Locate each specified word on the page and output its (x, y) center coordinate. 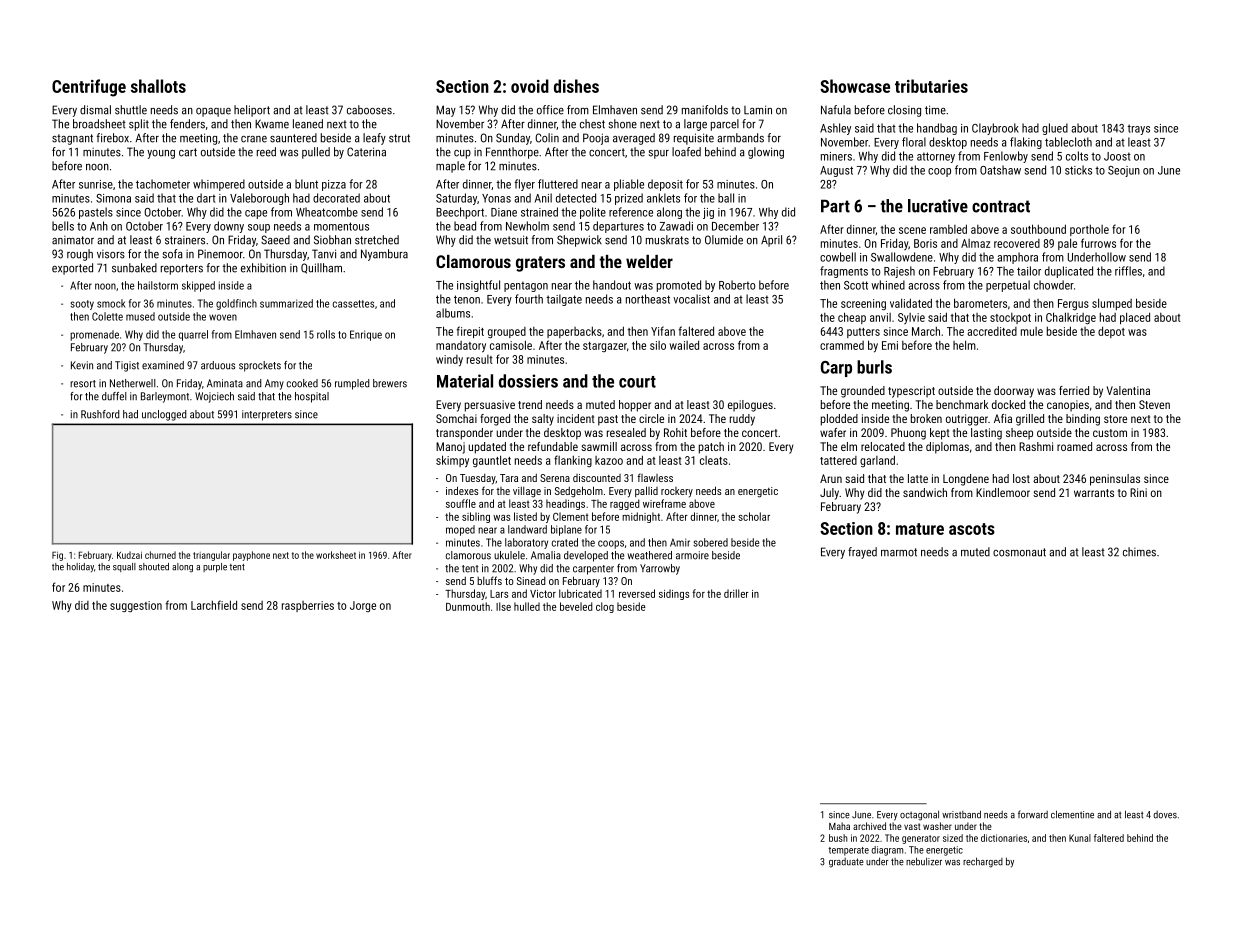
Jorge (363, 606)
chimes (1139, 552)
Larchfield (214, 605)
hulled (527, 606)
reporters (182, 269)
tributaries (931, 86)
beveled (576, 606)
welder (649, 261)
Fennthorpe (512, 153)
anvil (880, 317)
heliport (252, 111)
